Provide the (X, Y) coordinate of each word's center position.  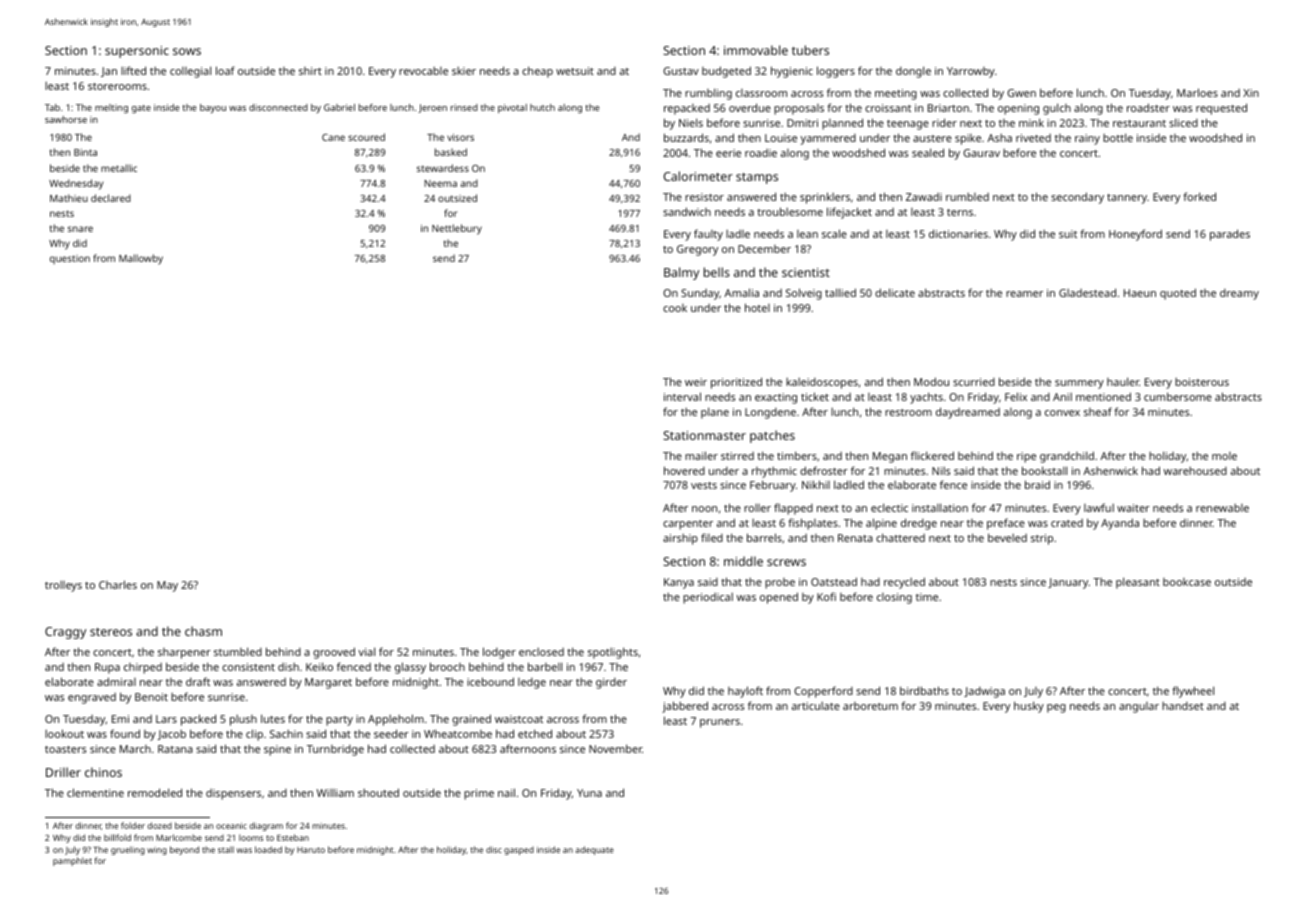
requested (1221, 109)
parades (1230, 235)
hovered (684, 470)
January (1068, 583)
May (167, 586)
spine (277, 750)
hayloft (745, 692)
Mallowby (141, 259)
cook (675, 308)
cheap (537, 72)
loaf (225, 70)
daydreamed (968, 413)
